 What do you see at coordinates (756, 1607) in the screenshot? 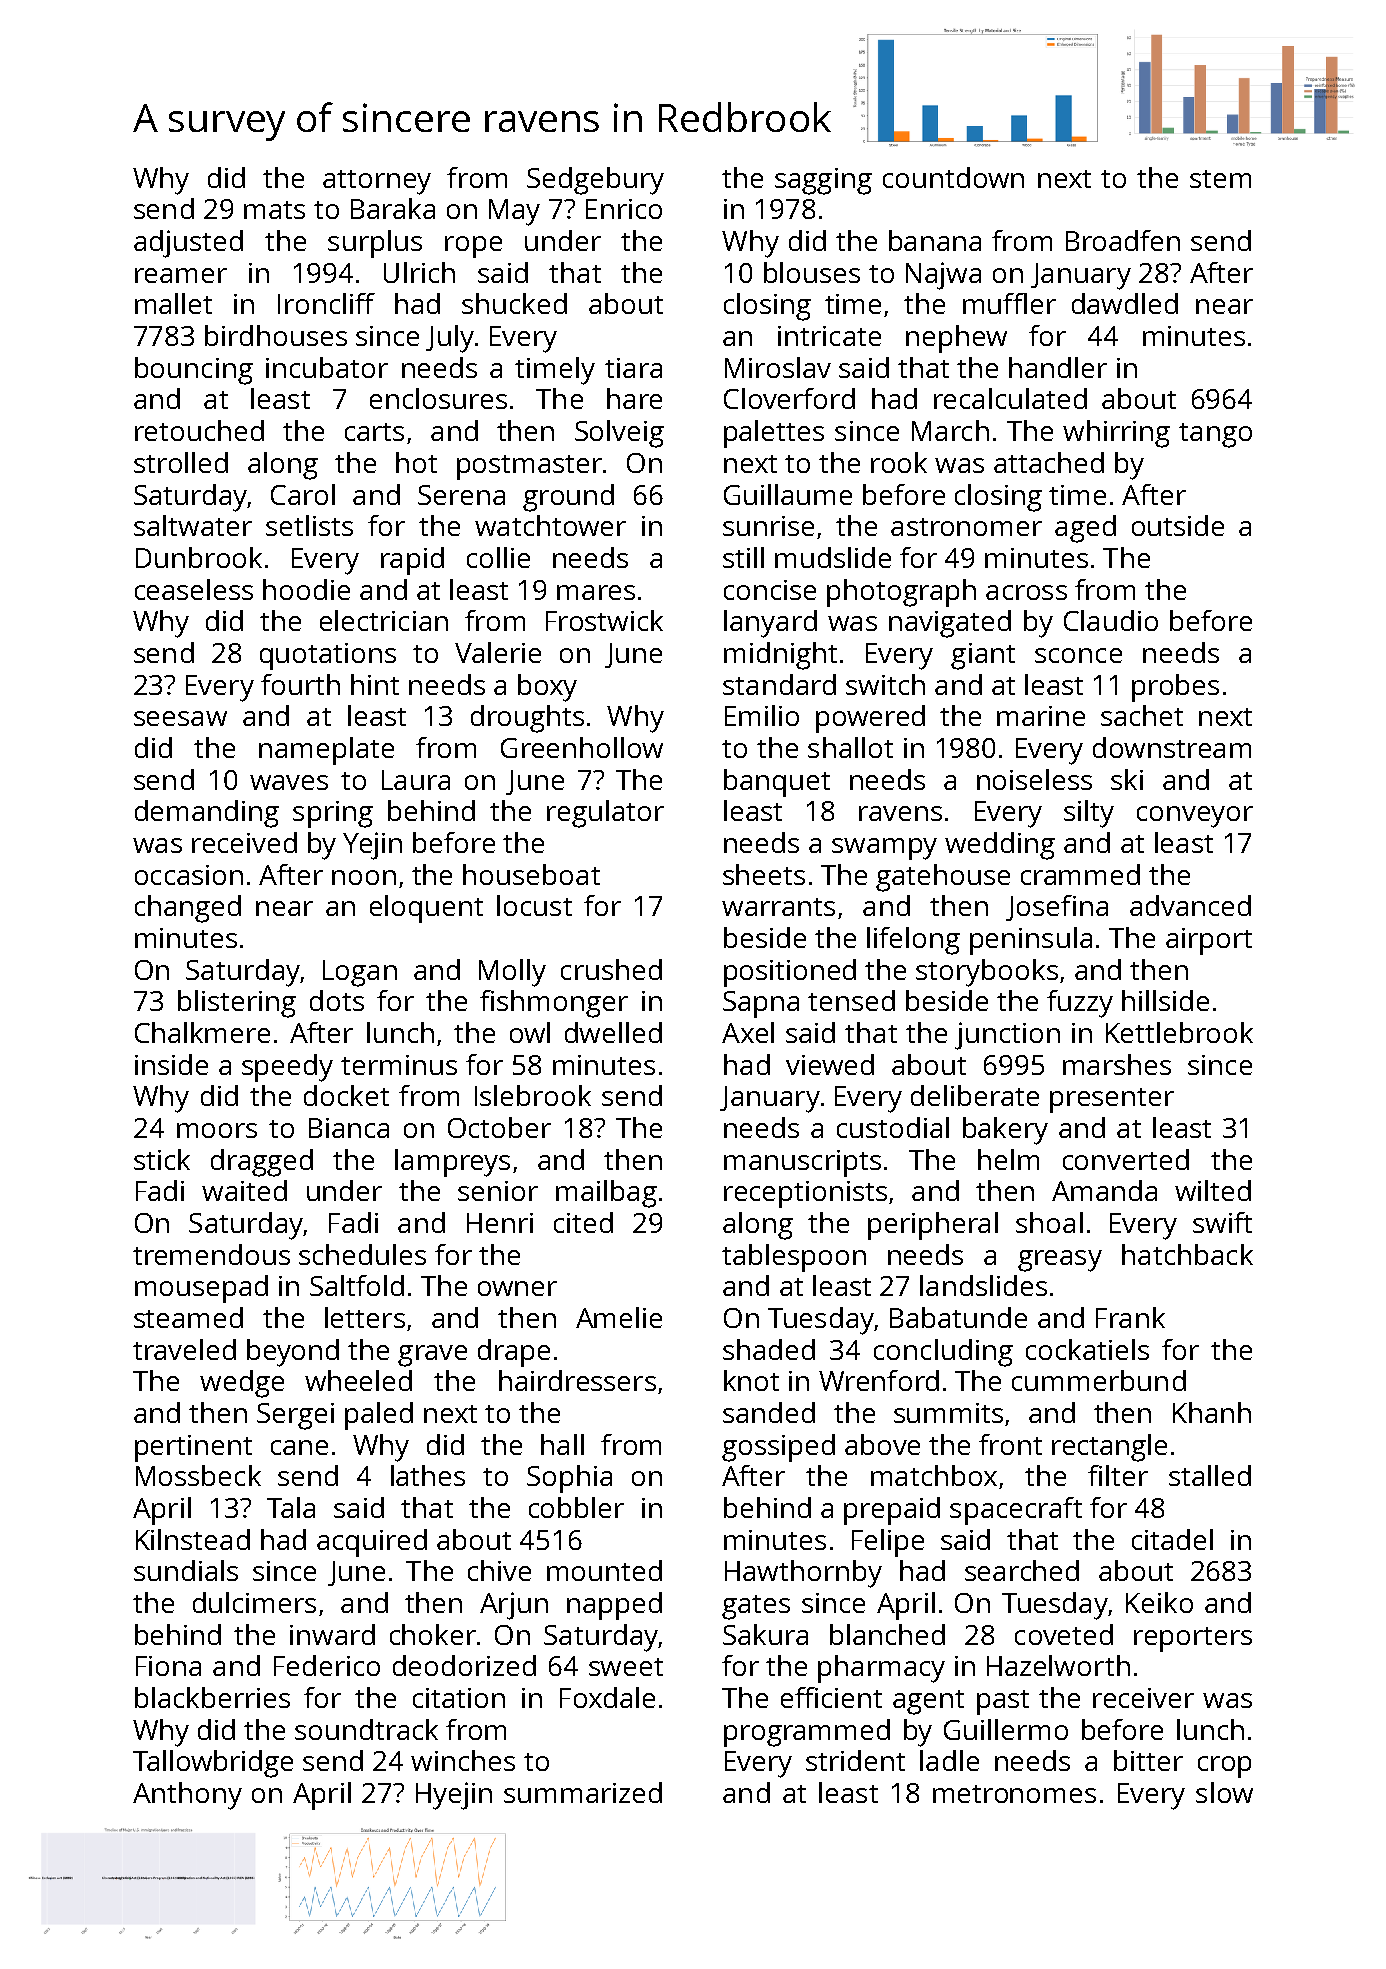
I see `gates` at bounding box center [756, 1607].
